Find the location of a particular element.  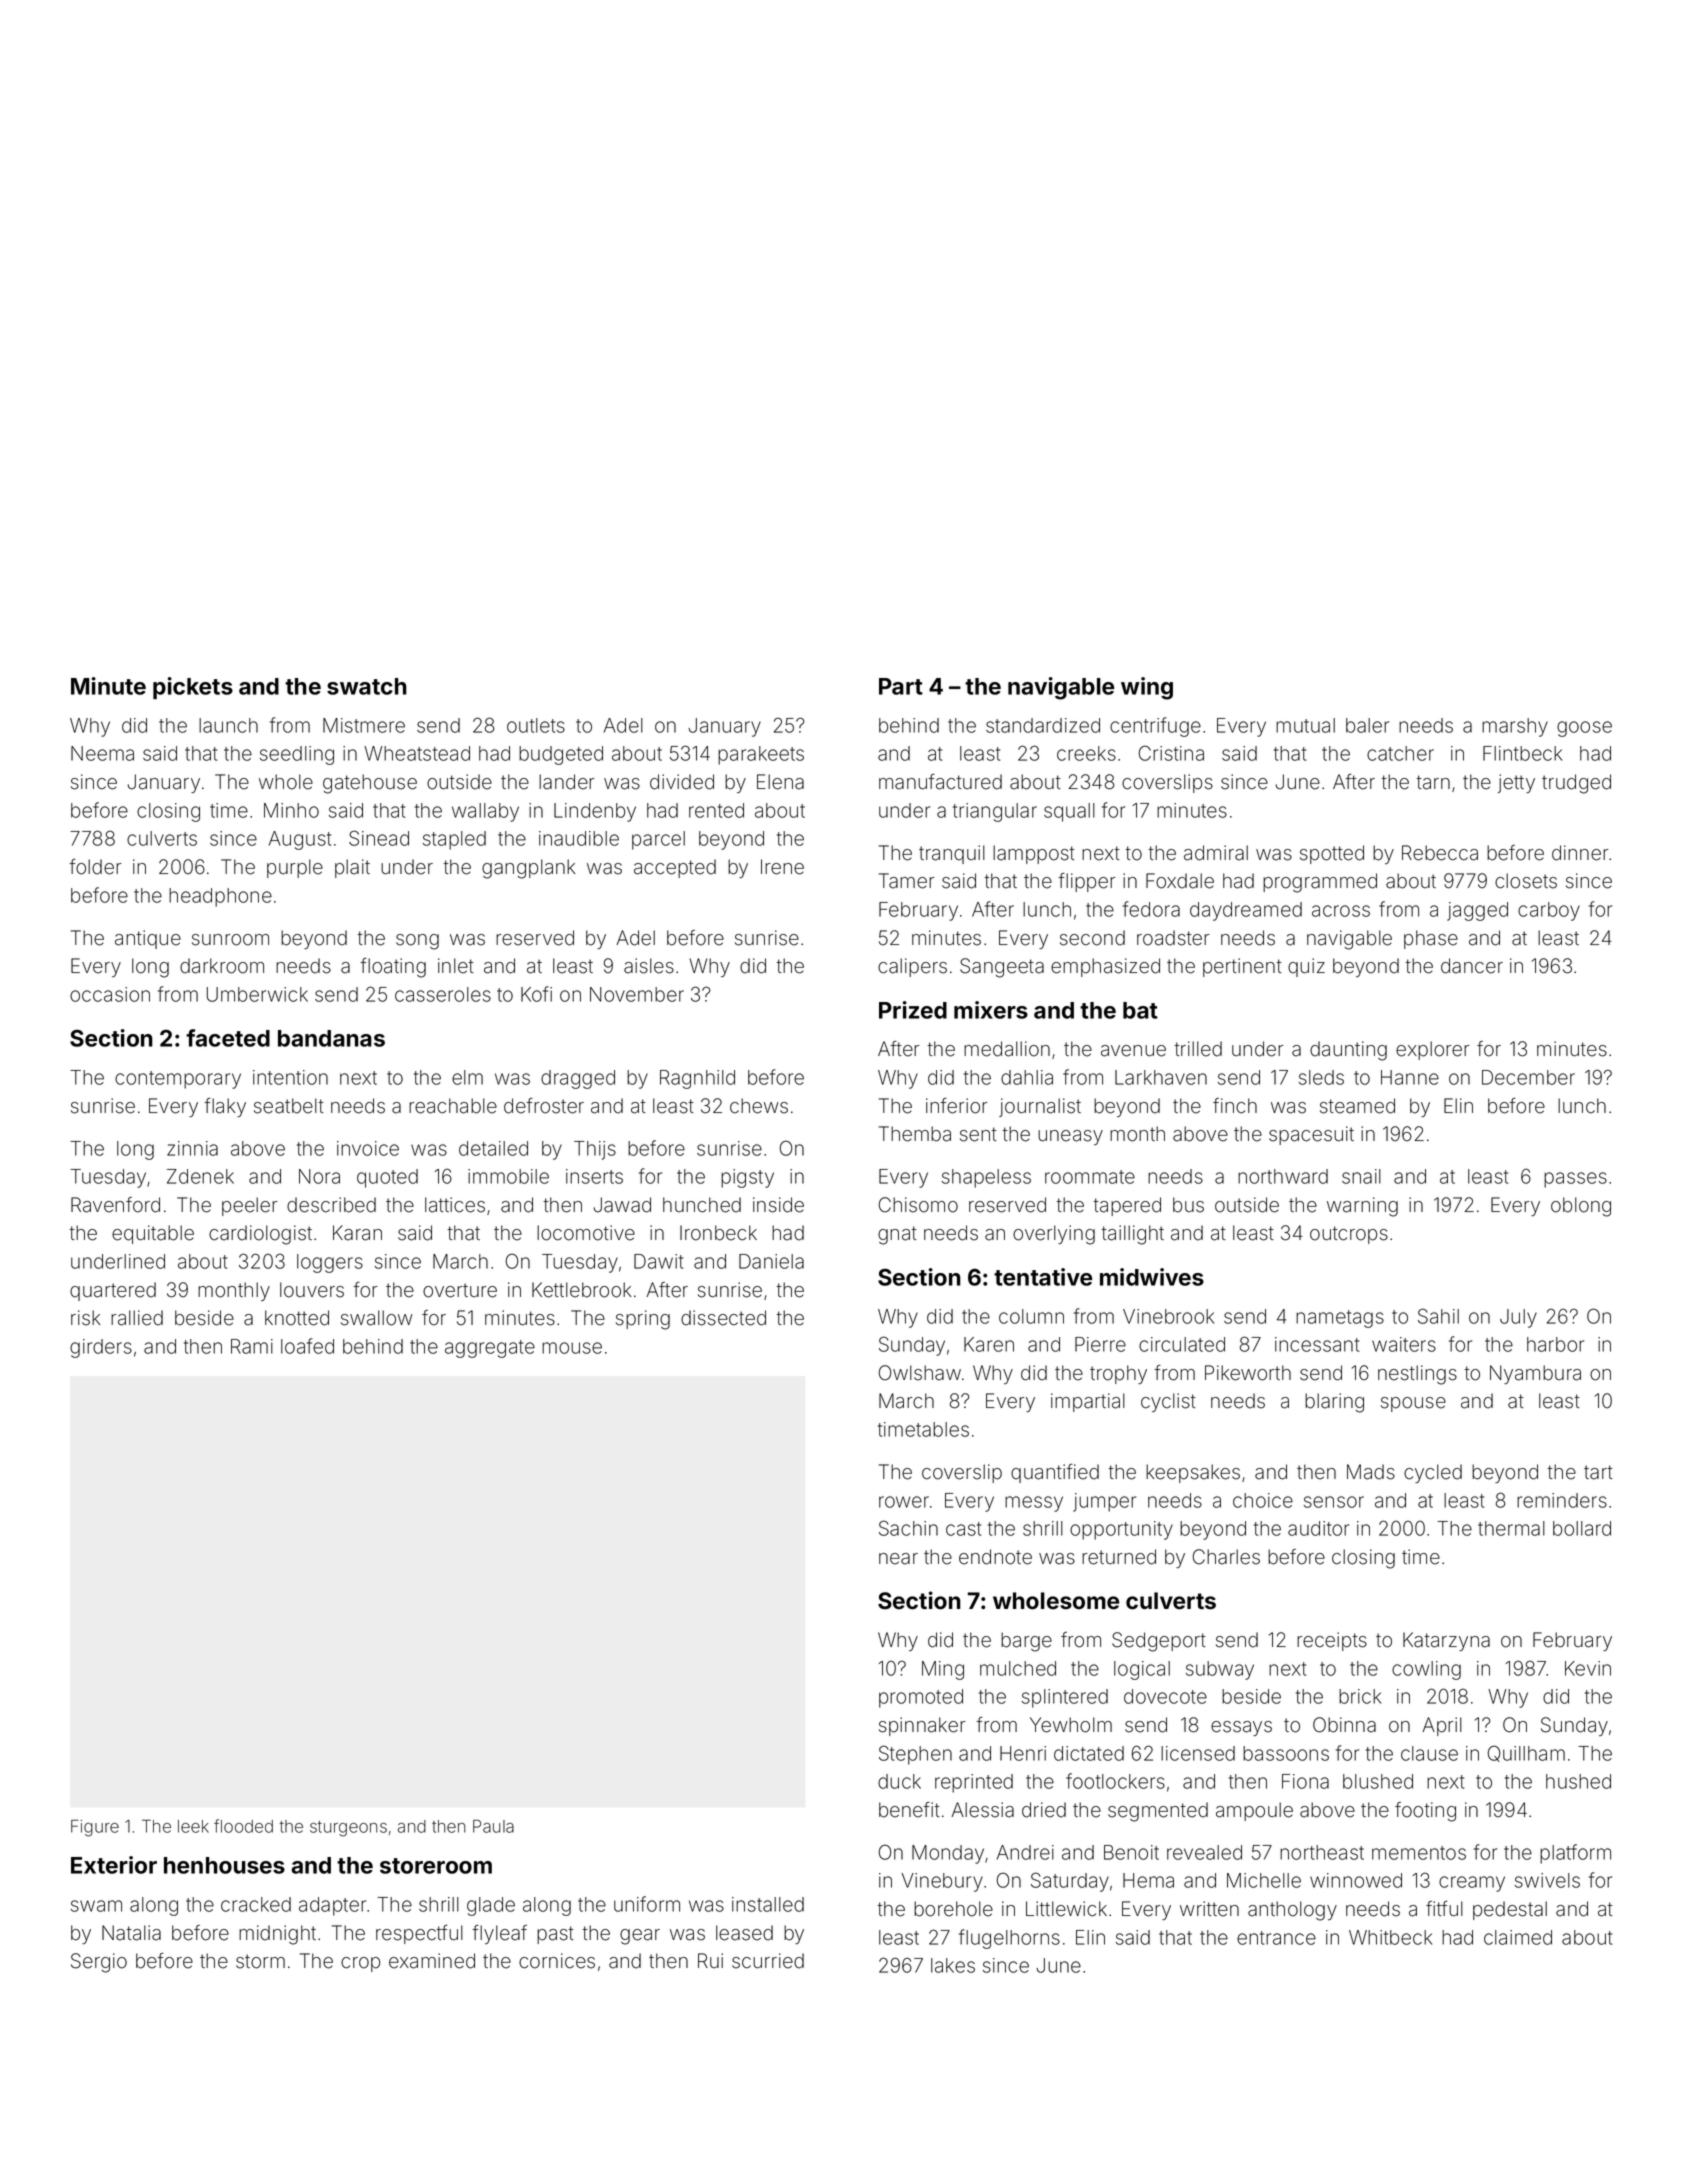

Natalia is located at coordinates (131, 1933).
